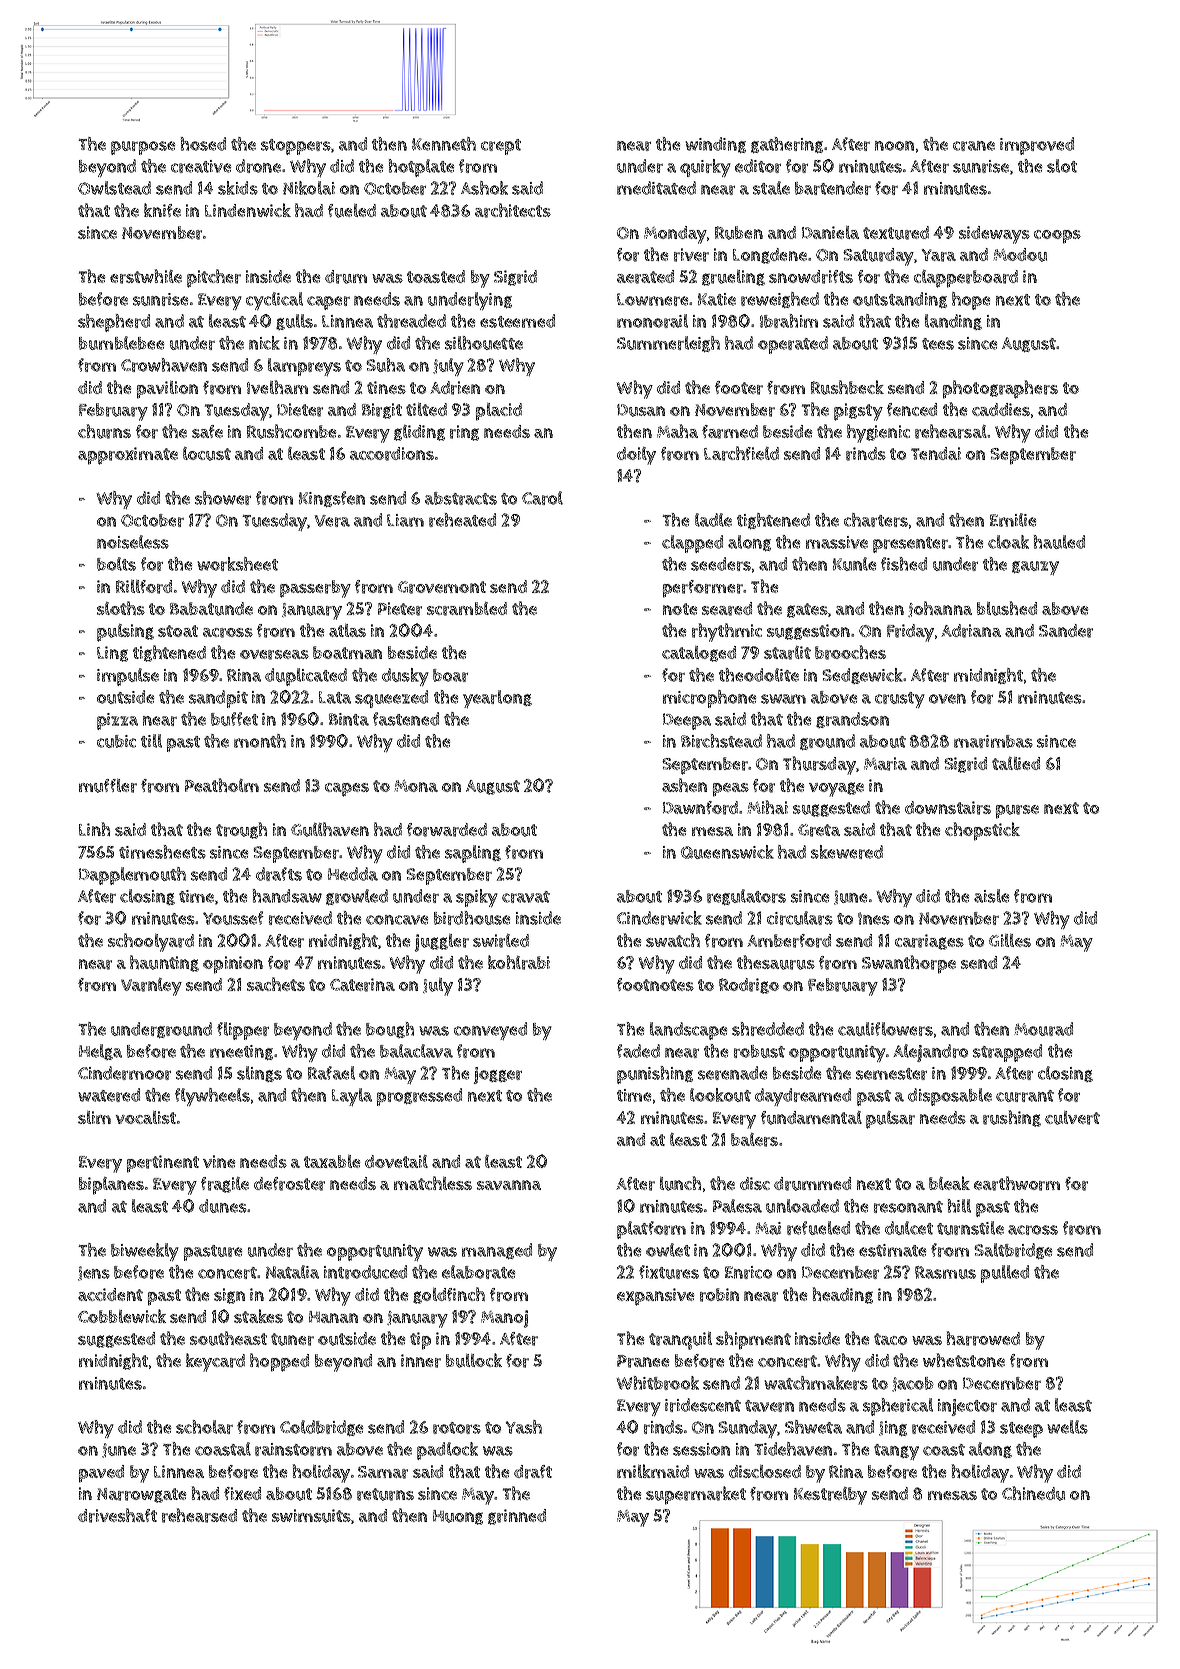  Describe the element at coordinates (234, 719) in the document. I see `buffet` at that location.
